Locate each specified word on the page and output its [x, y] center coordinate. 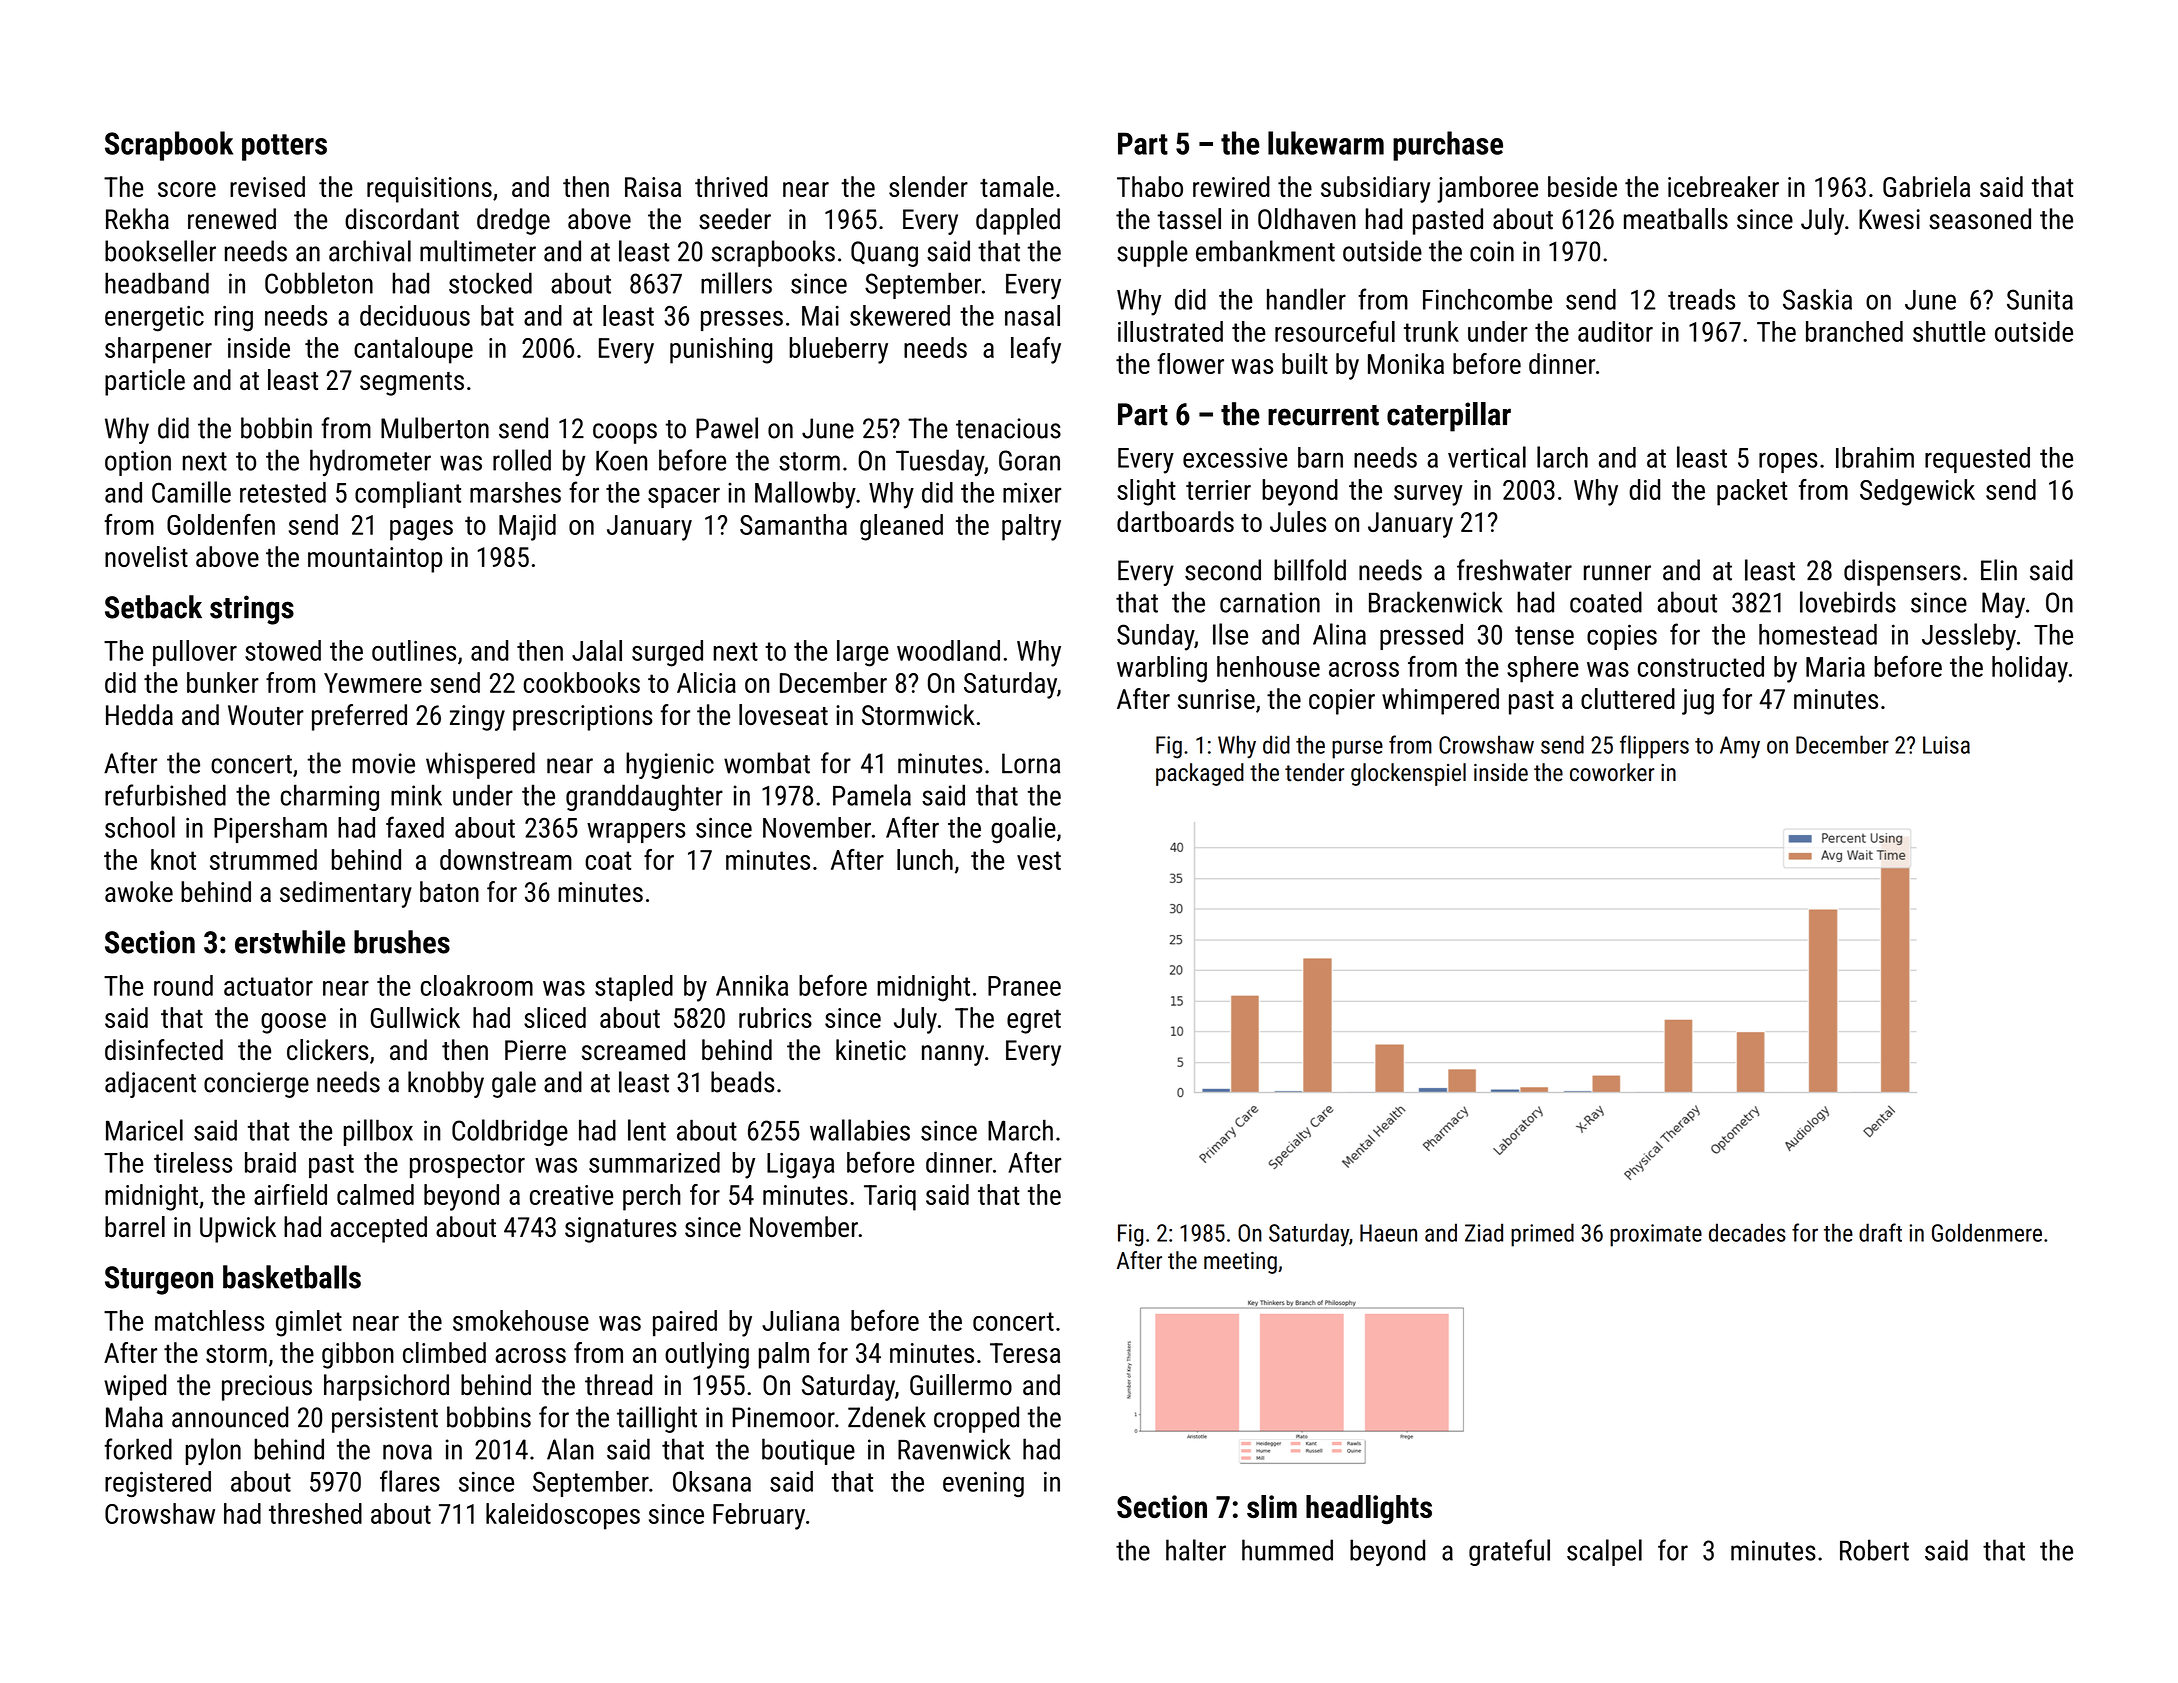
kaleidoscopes [563, 1516]
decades [1747, 1232]
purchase [1448, 146]
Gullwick [415, 1017]
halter [1196, 1550]
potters [284, 147]
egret [1034, 1021]
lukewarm [1326, 143]
